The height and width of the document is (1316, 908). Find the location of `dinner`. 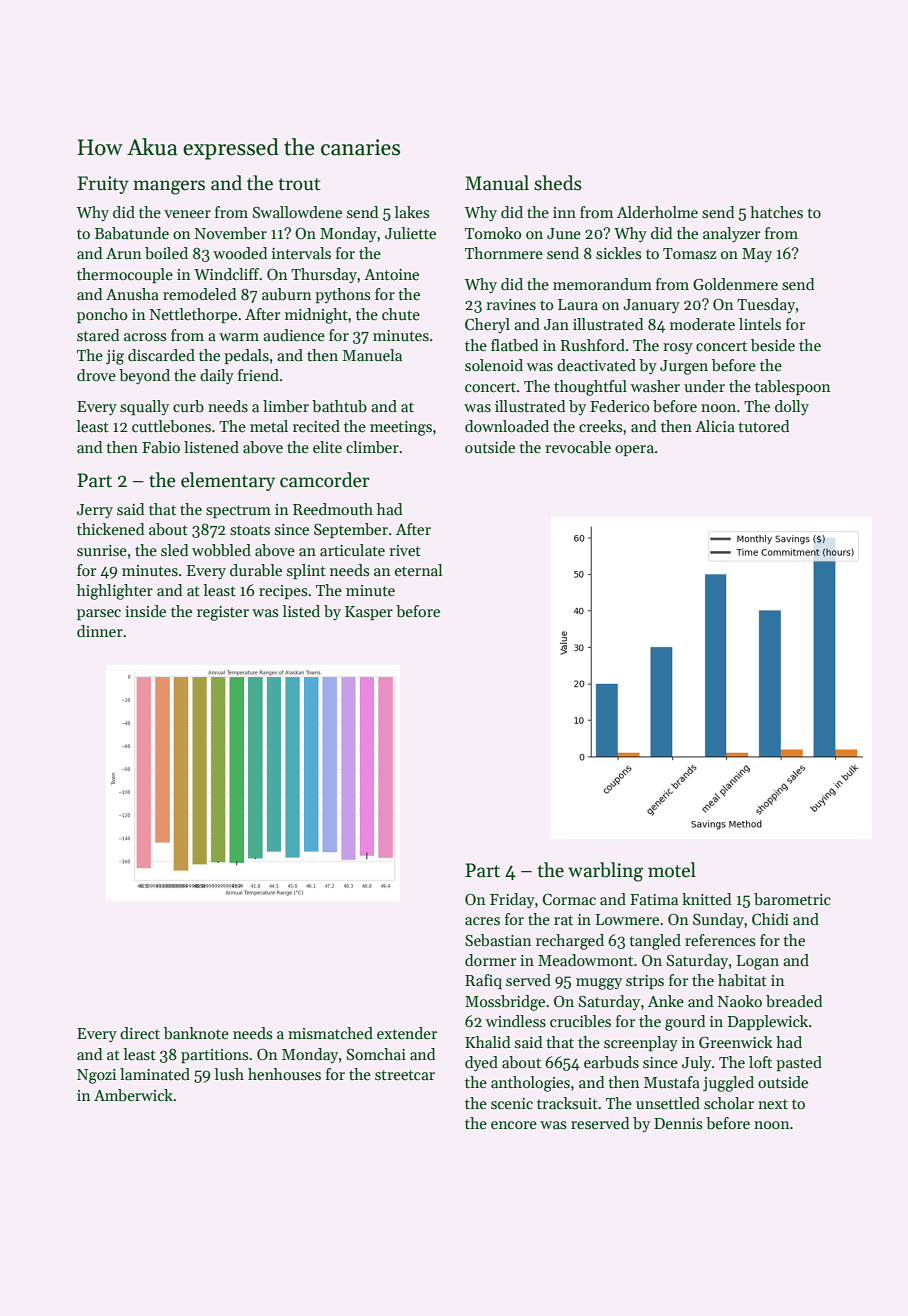

dinner is located at coordinates (100, 631).
